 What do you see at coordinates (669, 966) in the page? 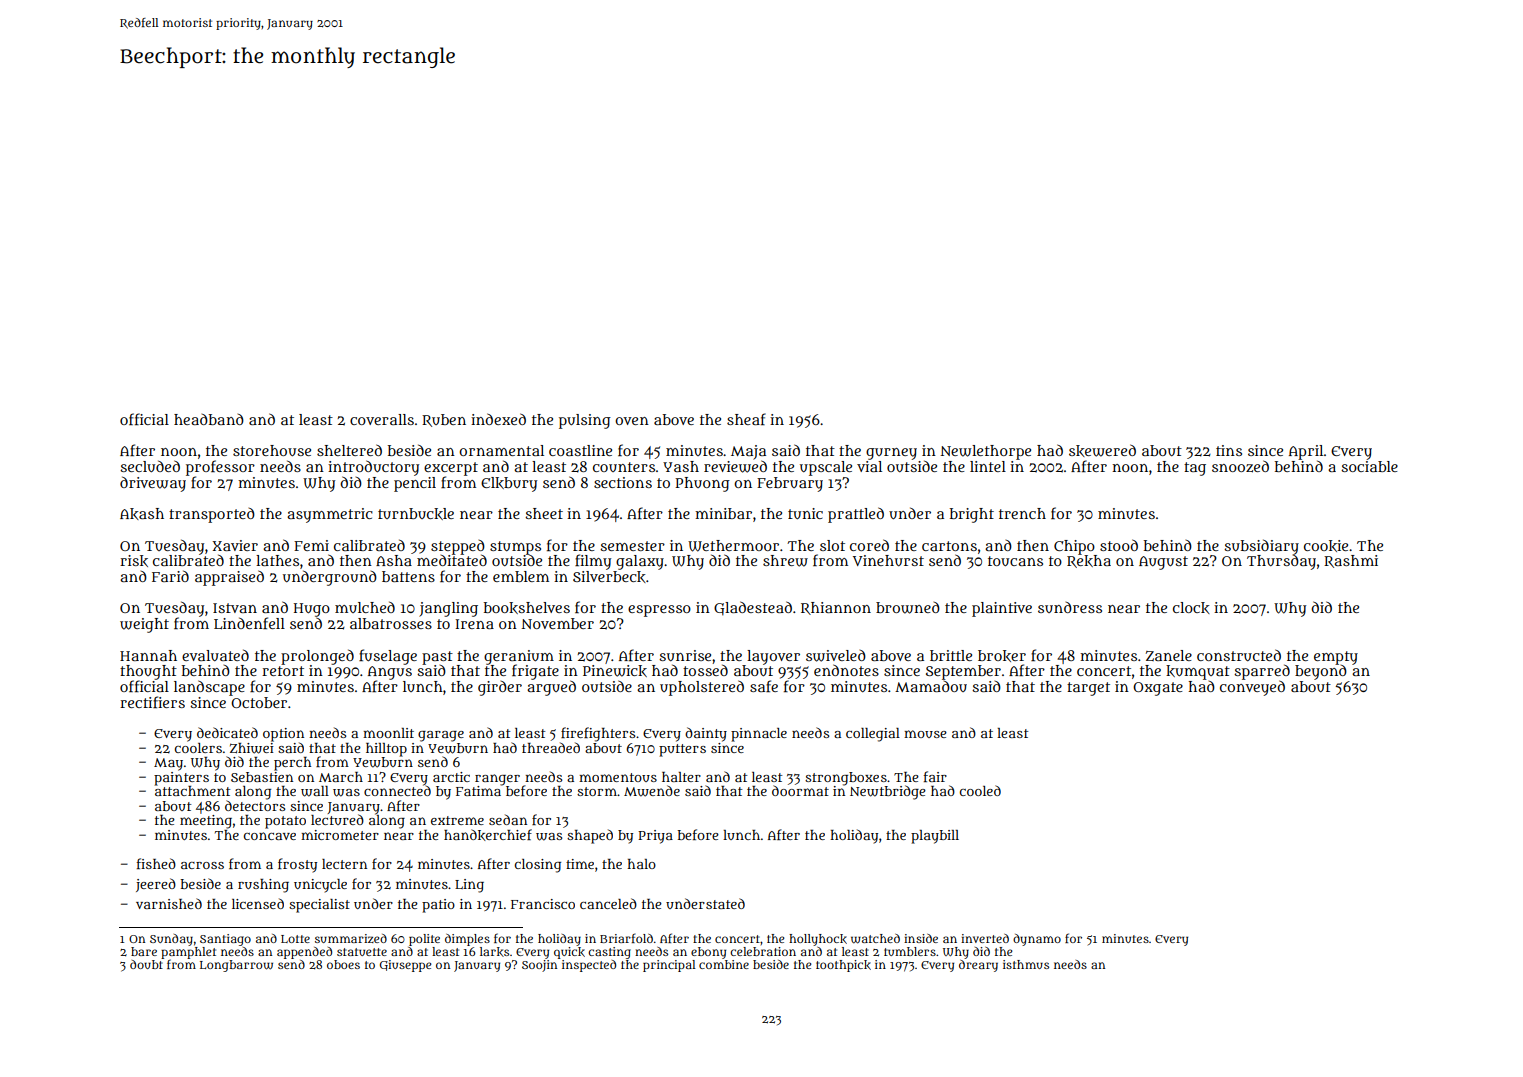
I see `principal` at bounding box center [669, 966].
